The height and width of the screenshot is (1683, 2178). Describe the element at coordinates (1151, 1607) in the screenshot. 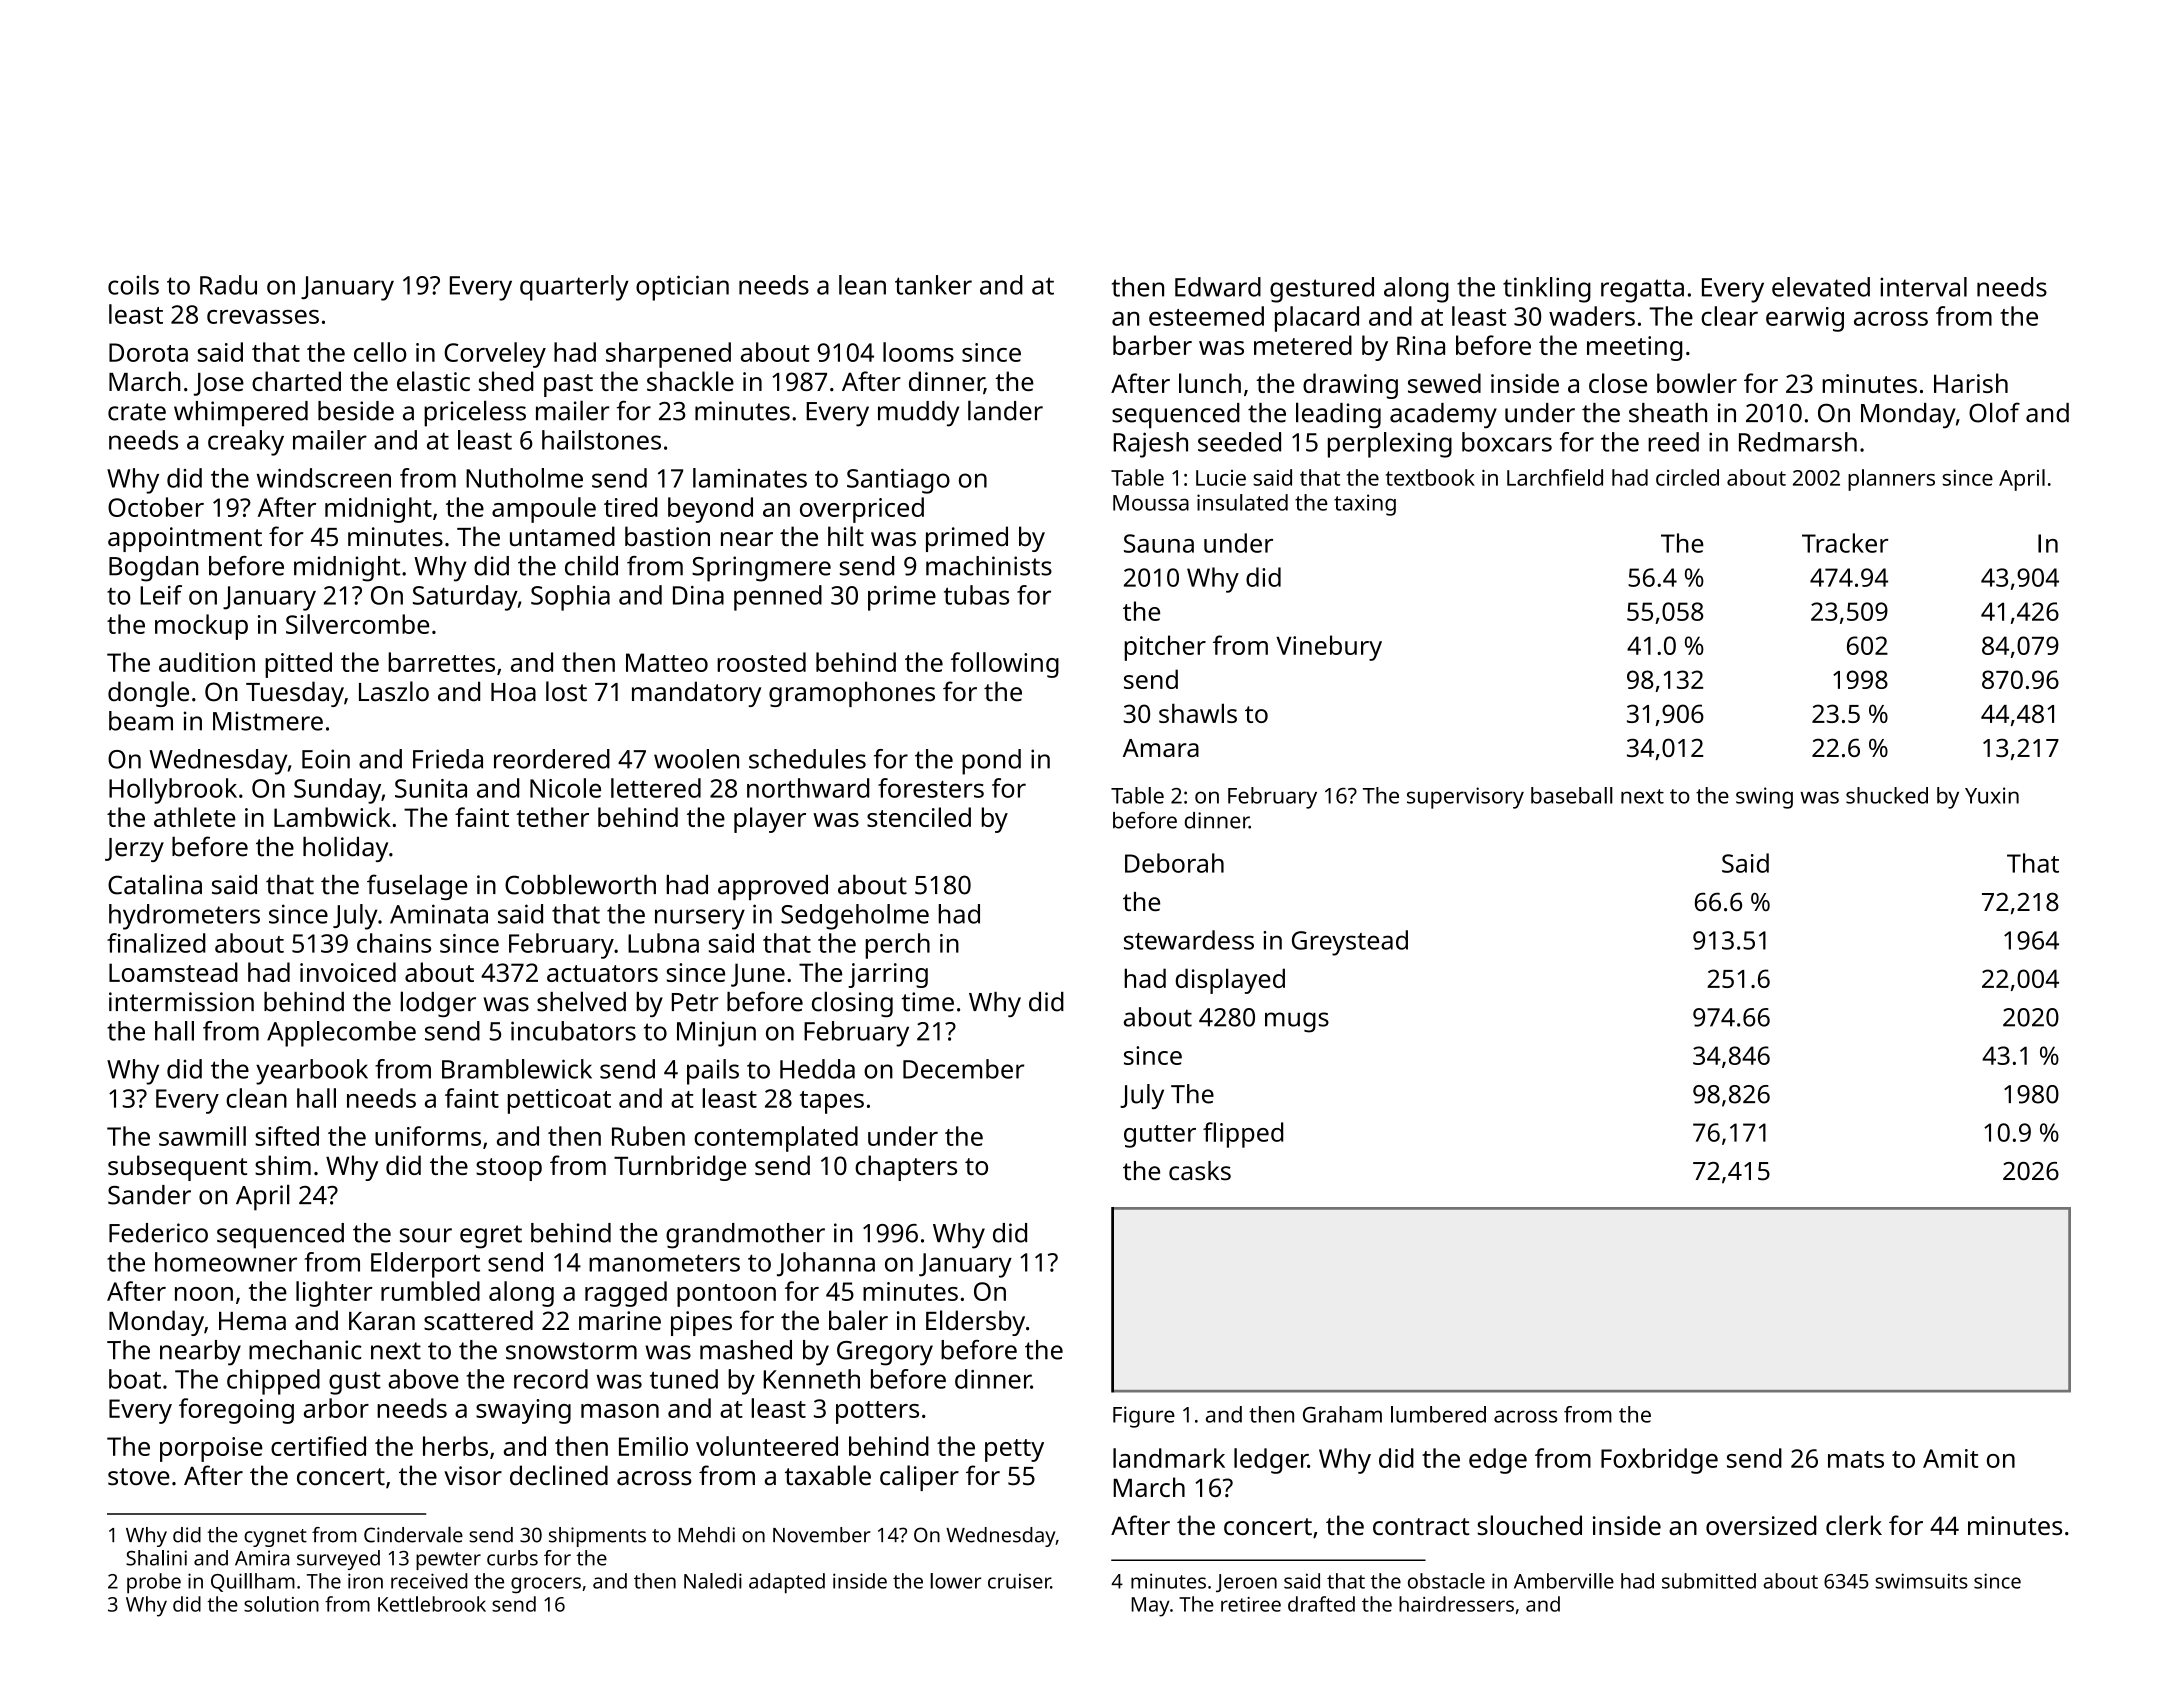

I see `May` at that location.
